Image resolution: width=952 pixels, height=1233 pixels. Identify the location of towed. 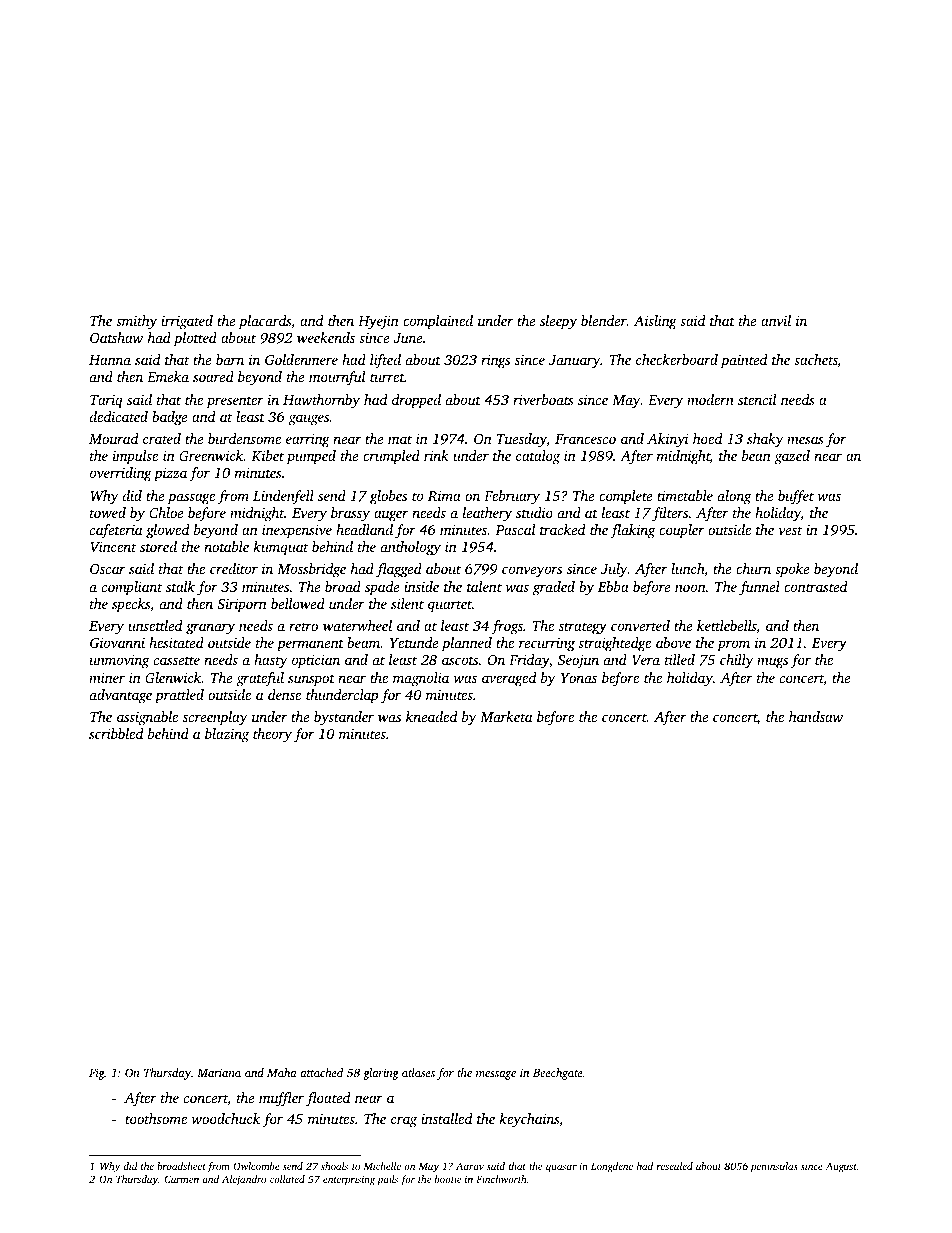
(108, 512).
